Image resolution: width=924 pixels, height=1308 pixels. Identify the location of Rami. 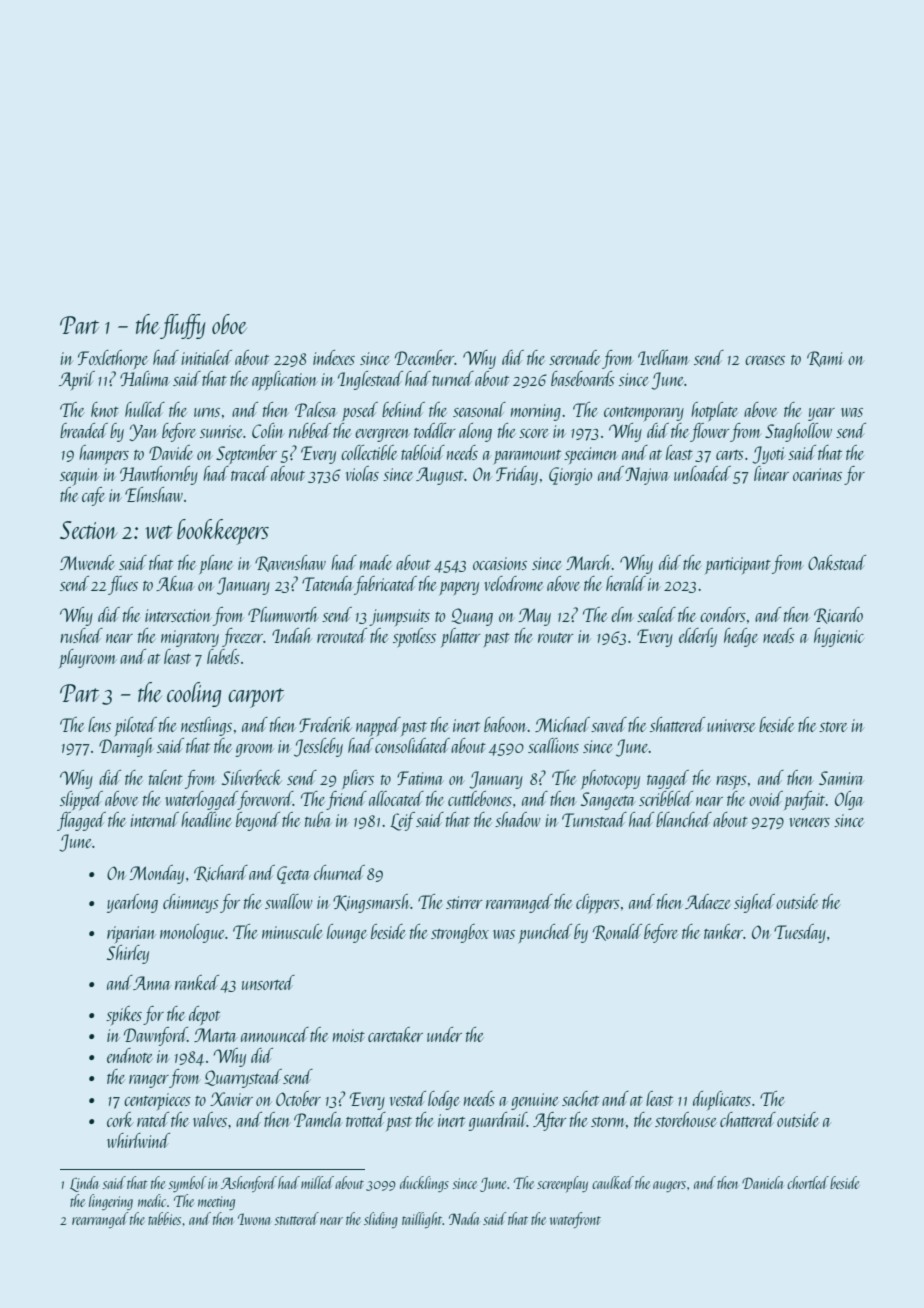
(825, 359).
